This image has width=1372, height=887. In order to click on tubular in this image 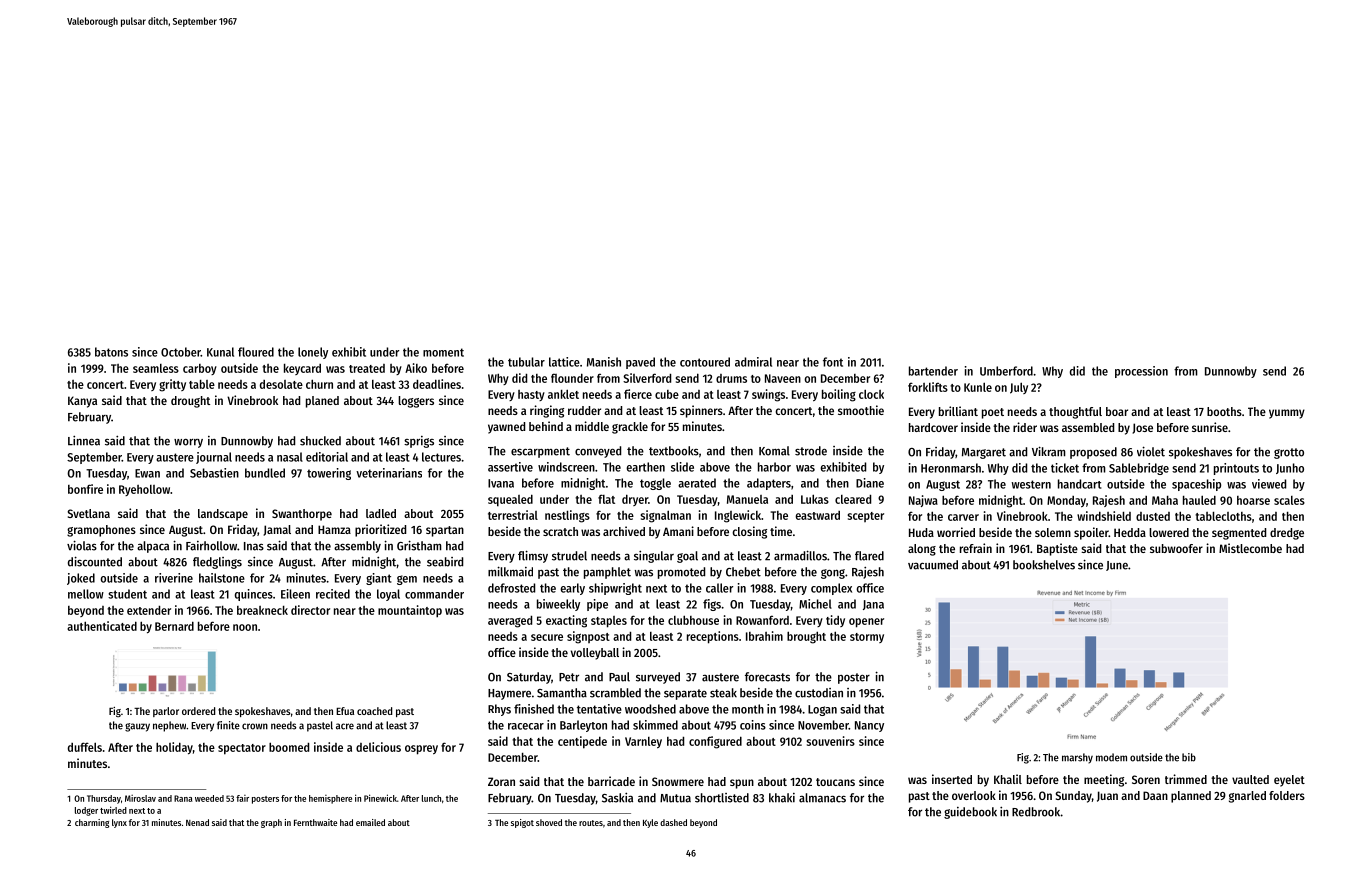, I will do `click(526, 362)`.
